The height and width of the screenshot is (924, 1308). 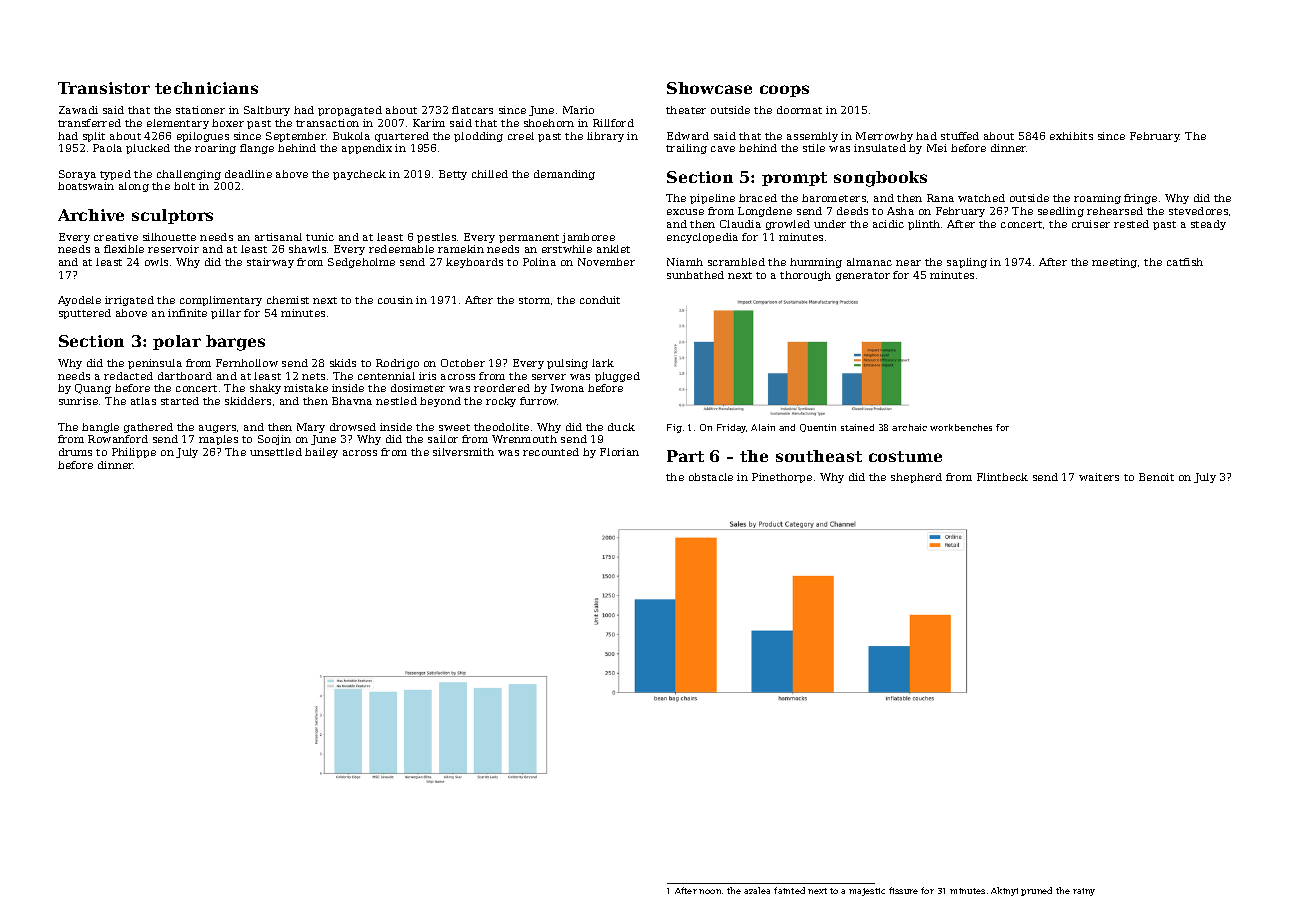 I want to click on exhibits, so click(x=1071, y=136).
